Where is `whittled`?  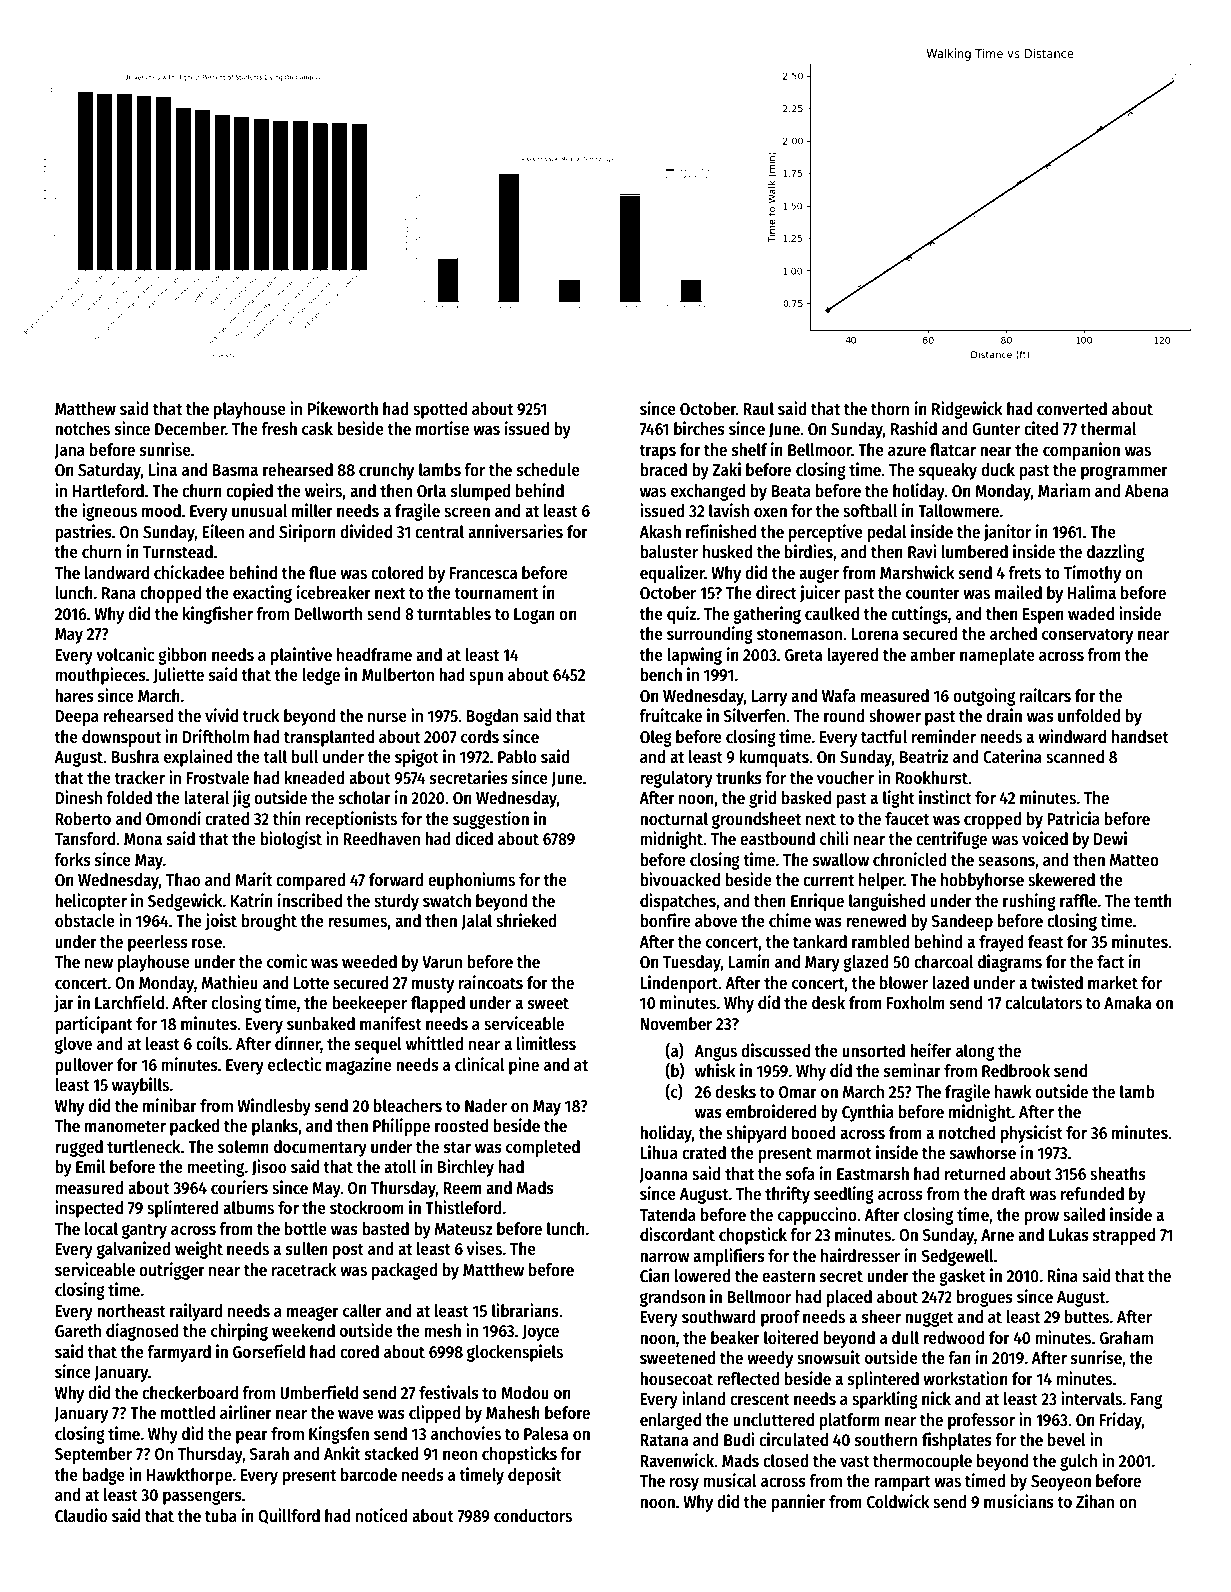
whittled is located at coordinates (434, 1043).
